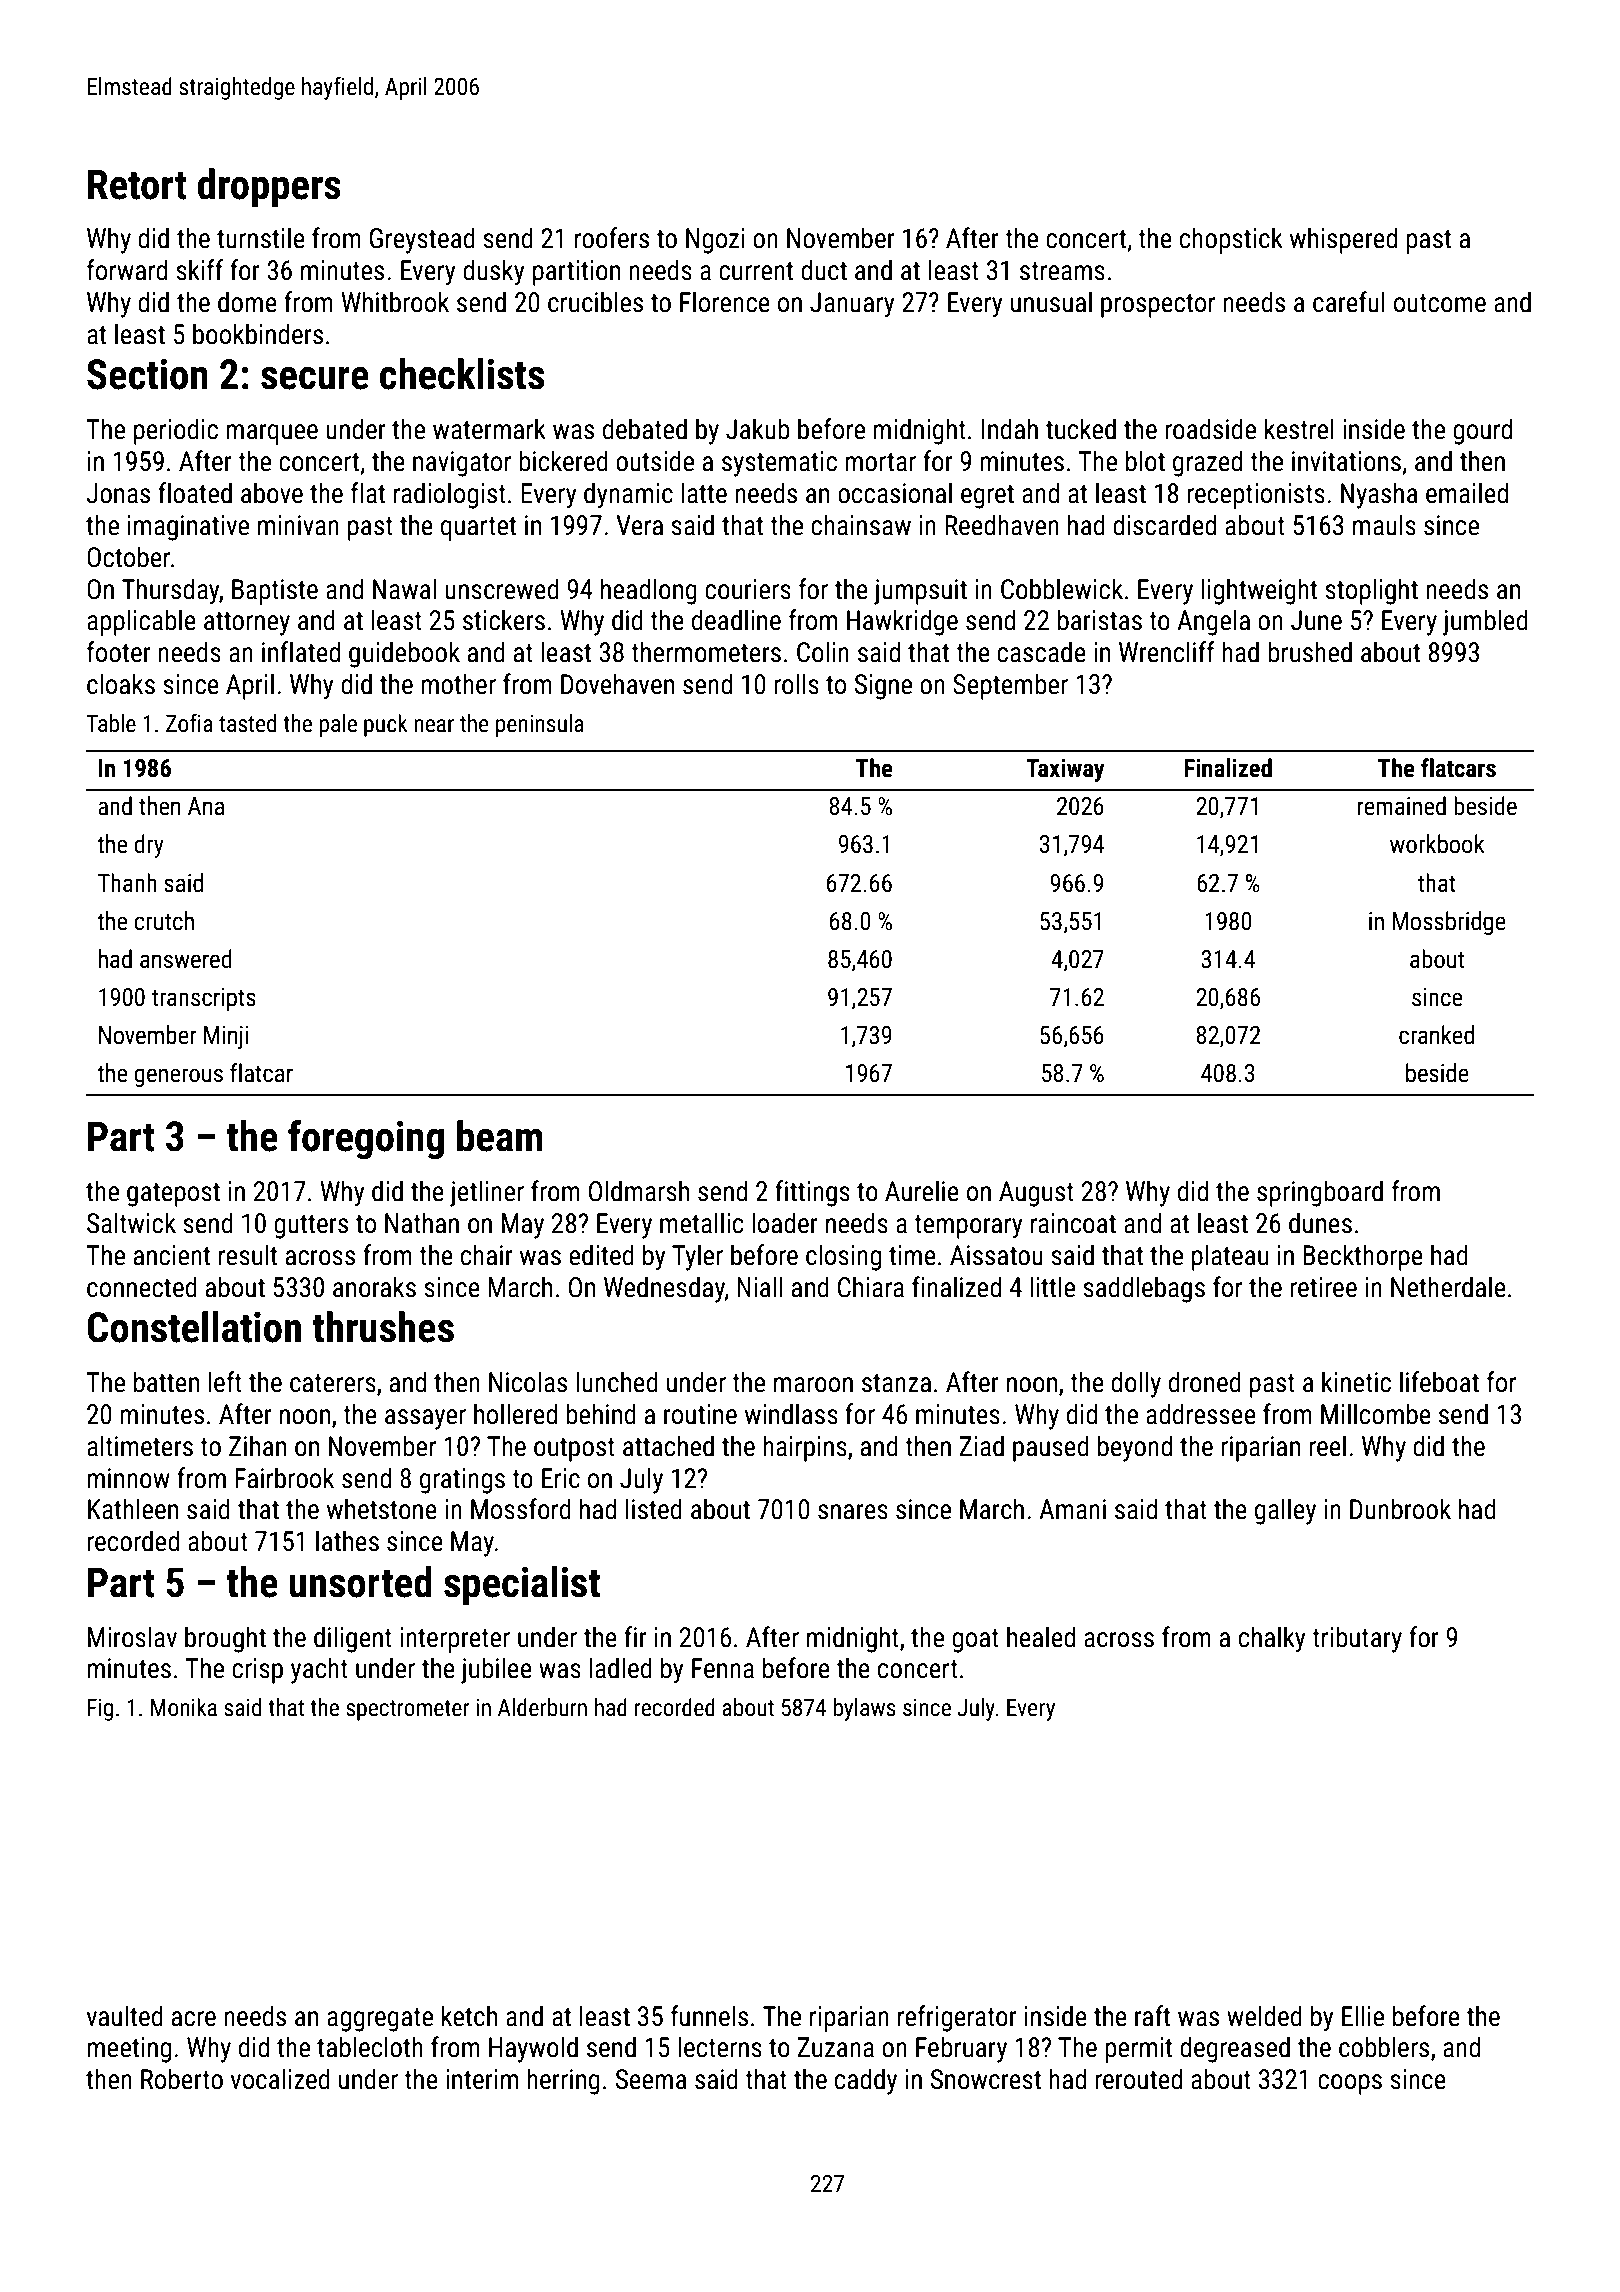 The height and width of the document is (2292, 1620). What do you see at coordinates (723, 1668) in the document?
I see `Fenna` at bounding box center [723, 1668].
